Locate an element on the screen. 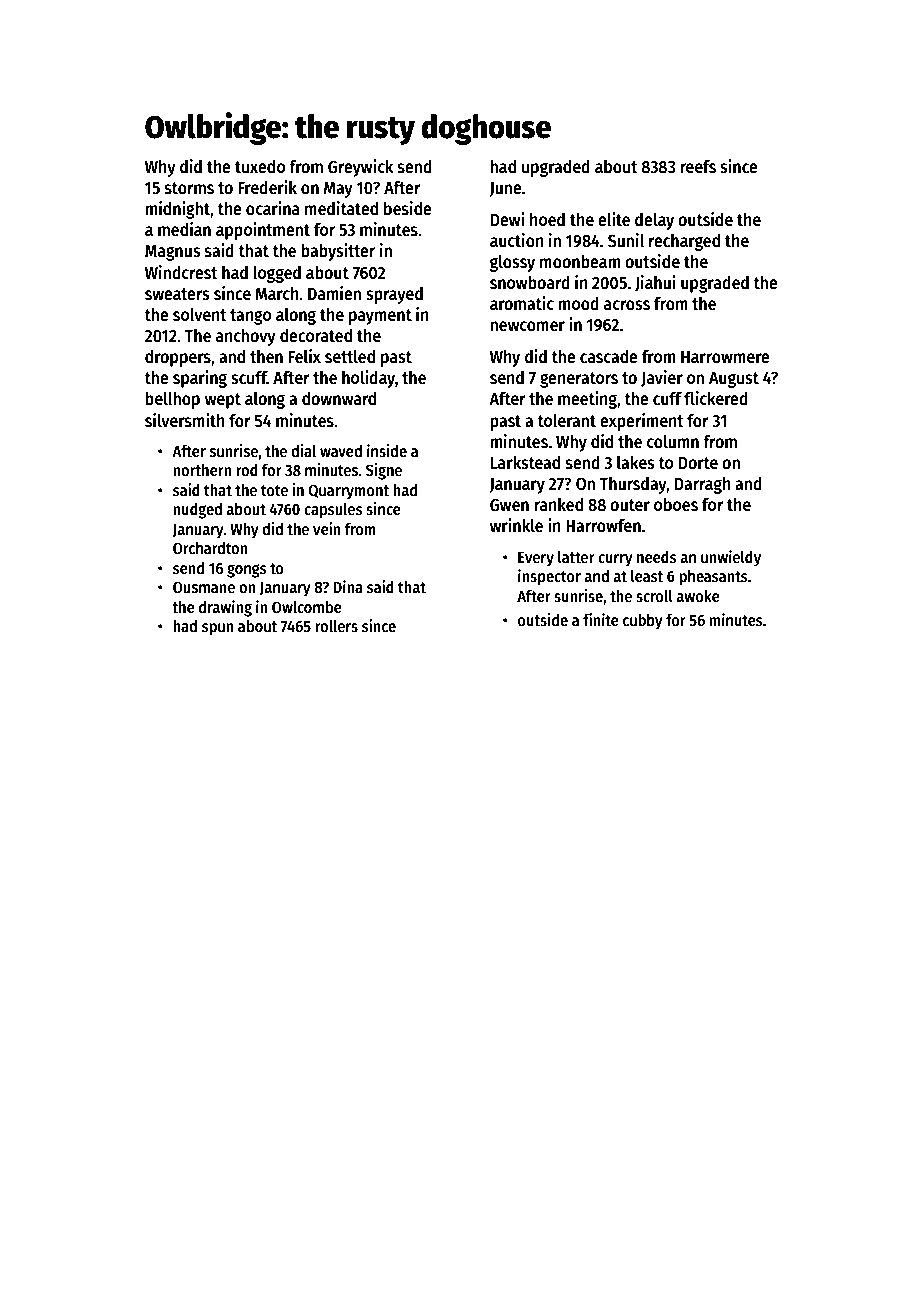 The height and width of the screenshot is (1311, 924). reefs is located at coordinates (698, 167).
